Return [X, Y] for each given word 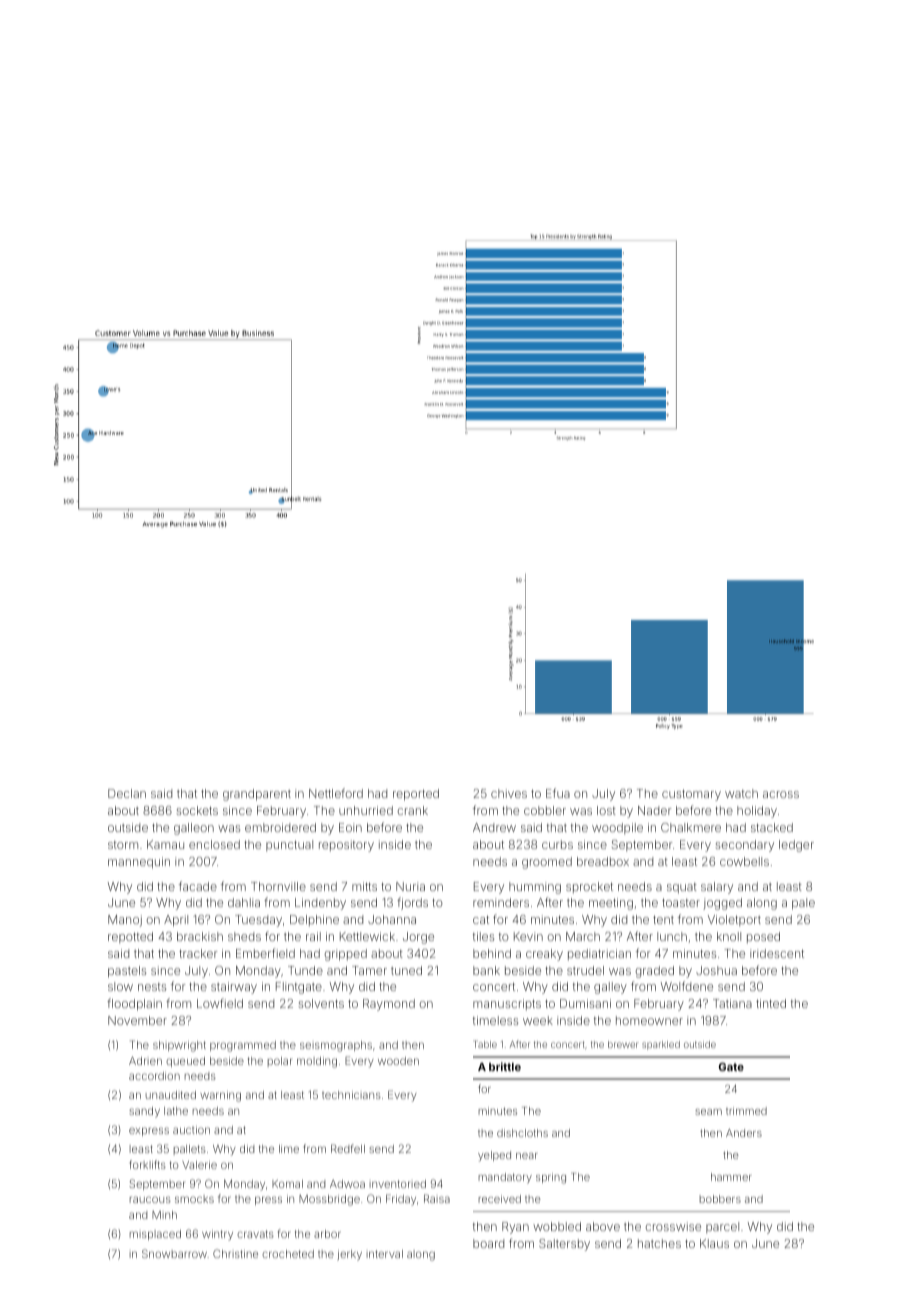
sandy [144, 1112]
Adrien [145, 1061]
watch [741, 793]
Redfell [348, 1148]
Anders [744, 1133]
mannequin [139, 863]
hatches [659, 1243]
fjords [412, 903]
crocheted [288, 1254]
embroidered [280, 827]
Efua [558, 793]
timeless [495, 1020]
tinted [771, 1003]
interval [385, 1254]
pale [803, 904]
